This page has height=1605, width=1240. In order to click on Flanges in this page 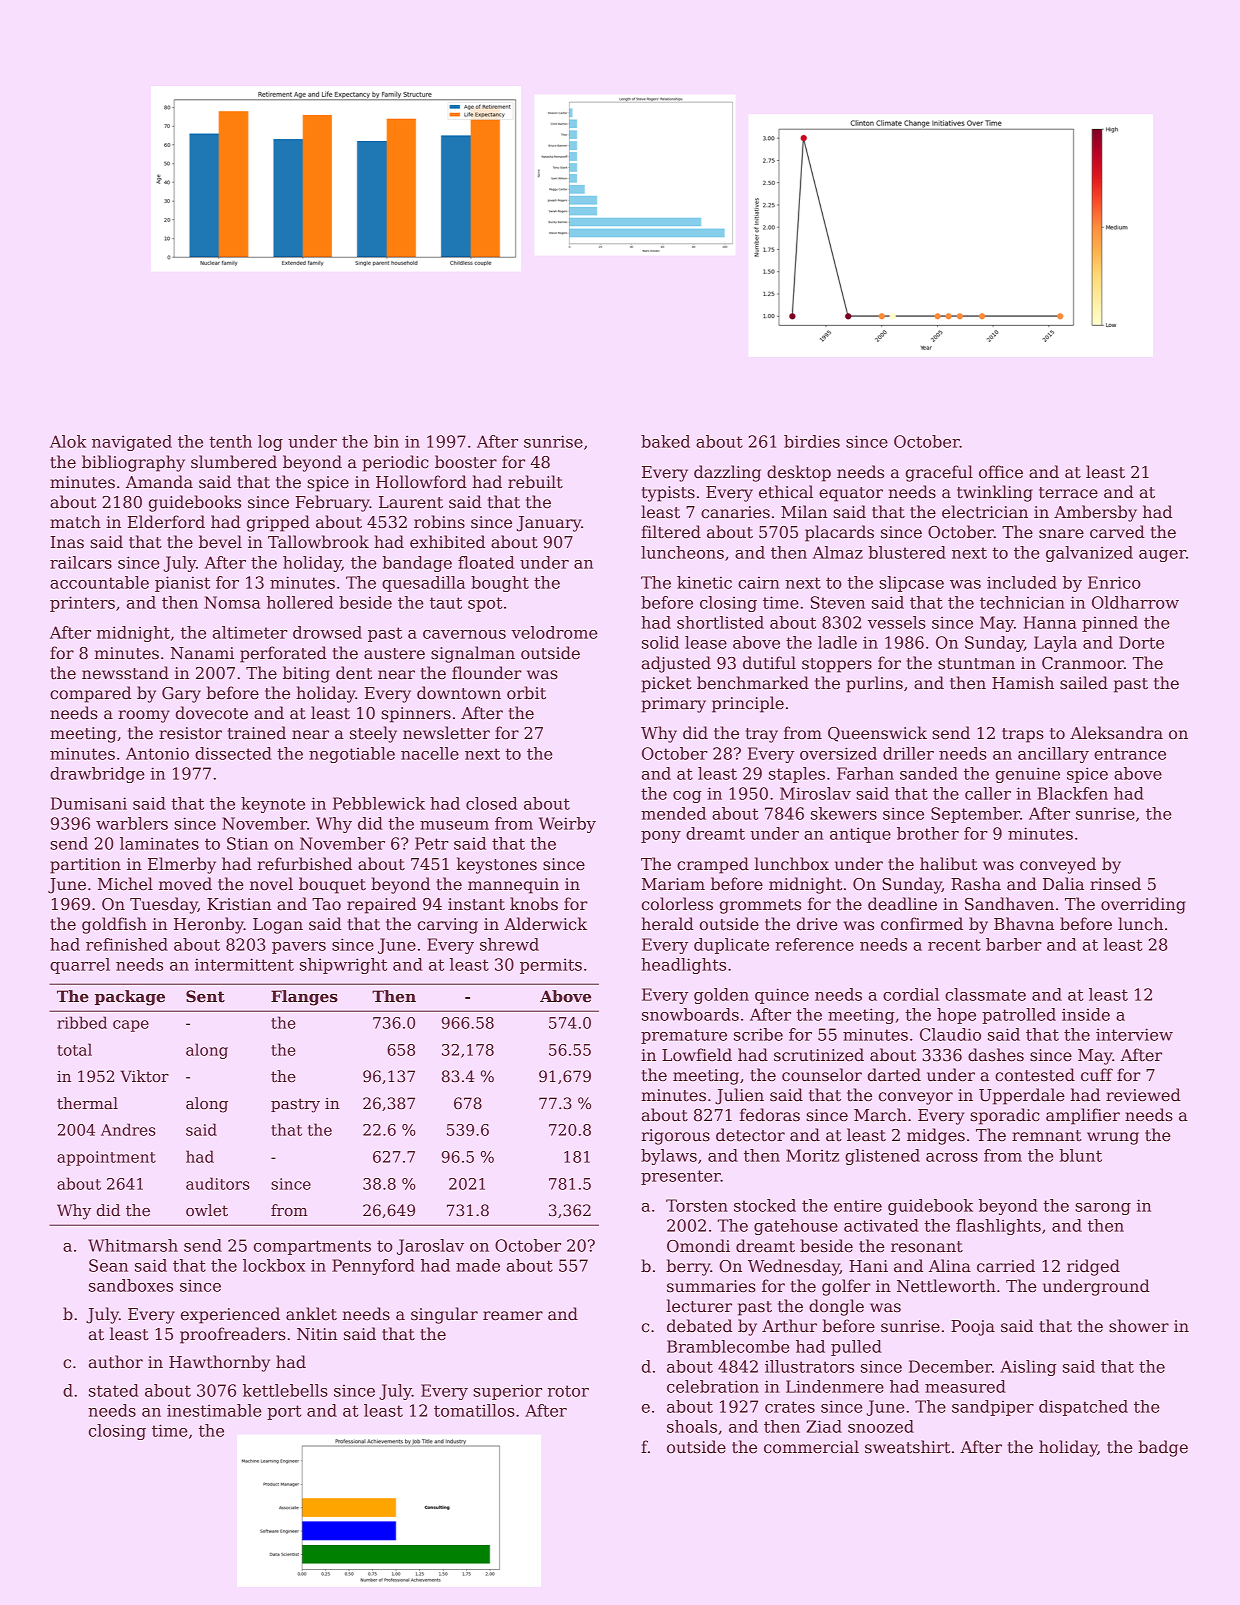, I will do `click(304, 998)`.
